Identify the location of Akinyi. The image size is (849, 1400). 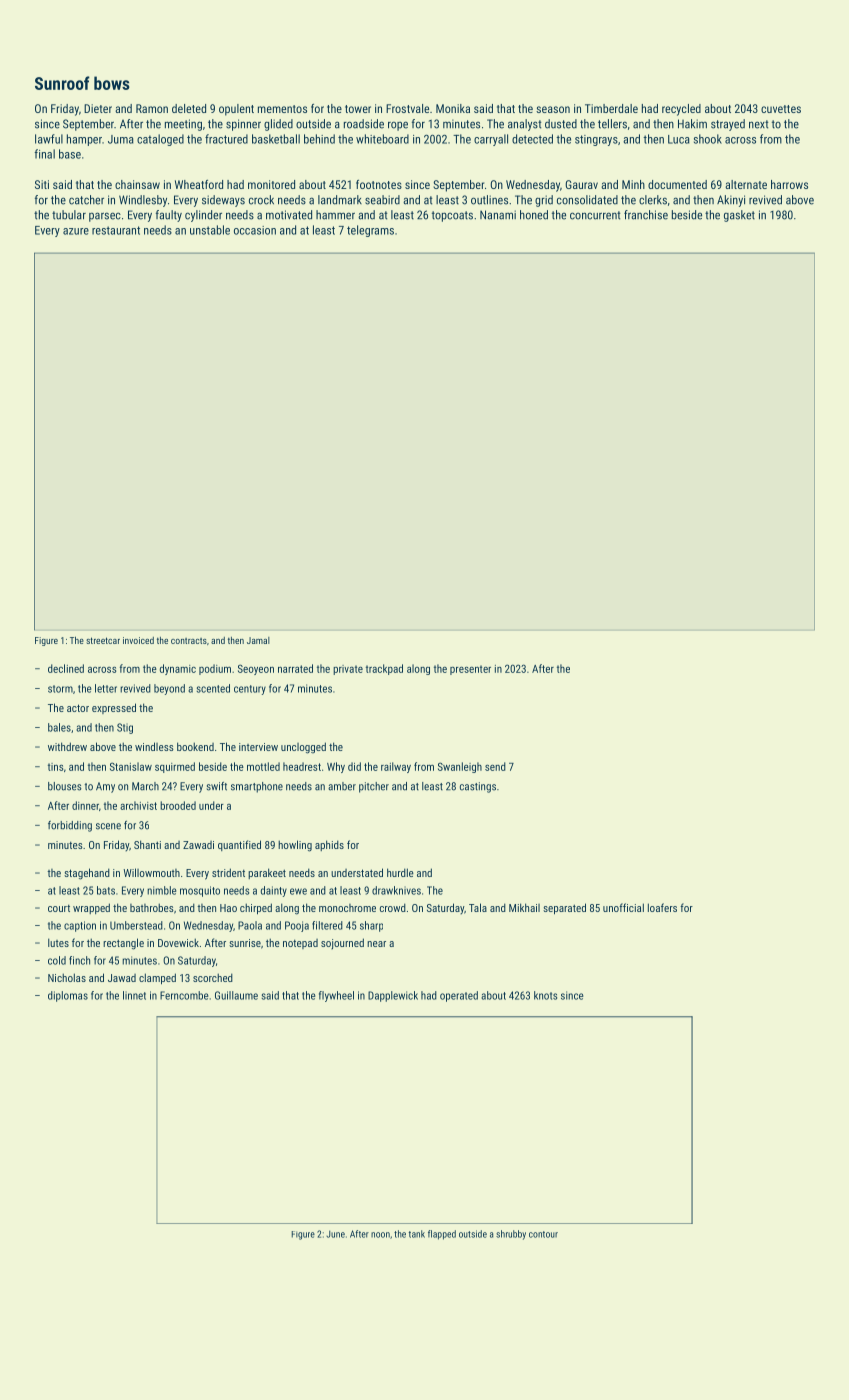
(731, 201).
